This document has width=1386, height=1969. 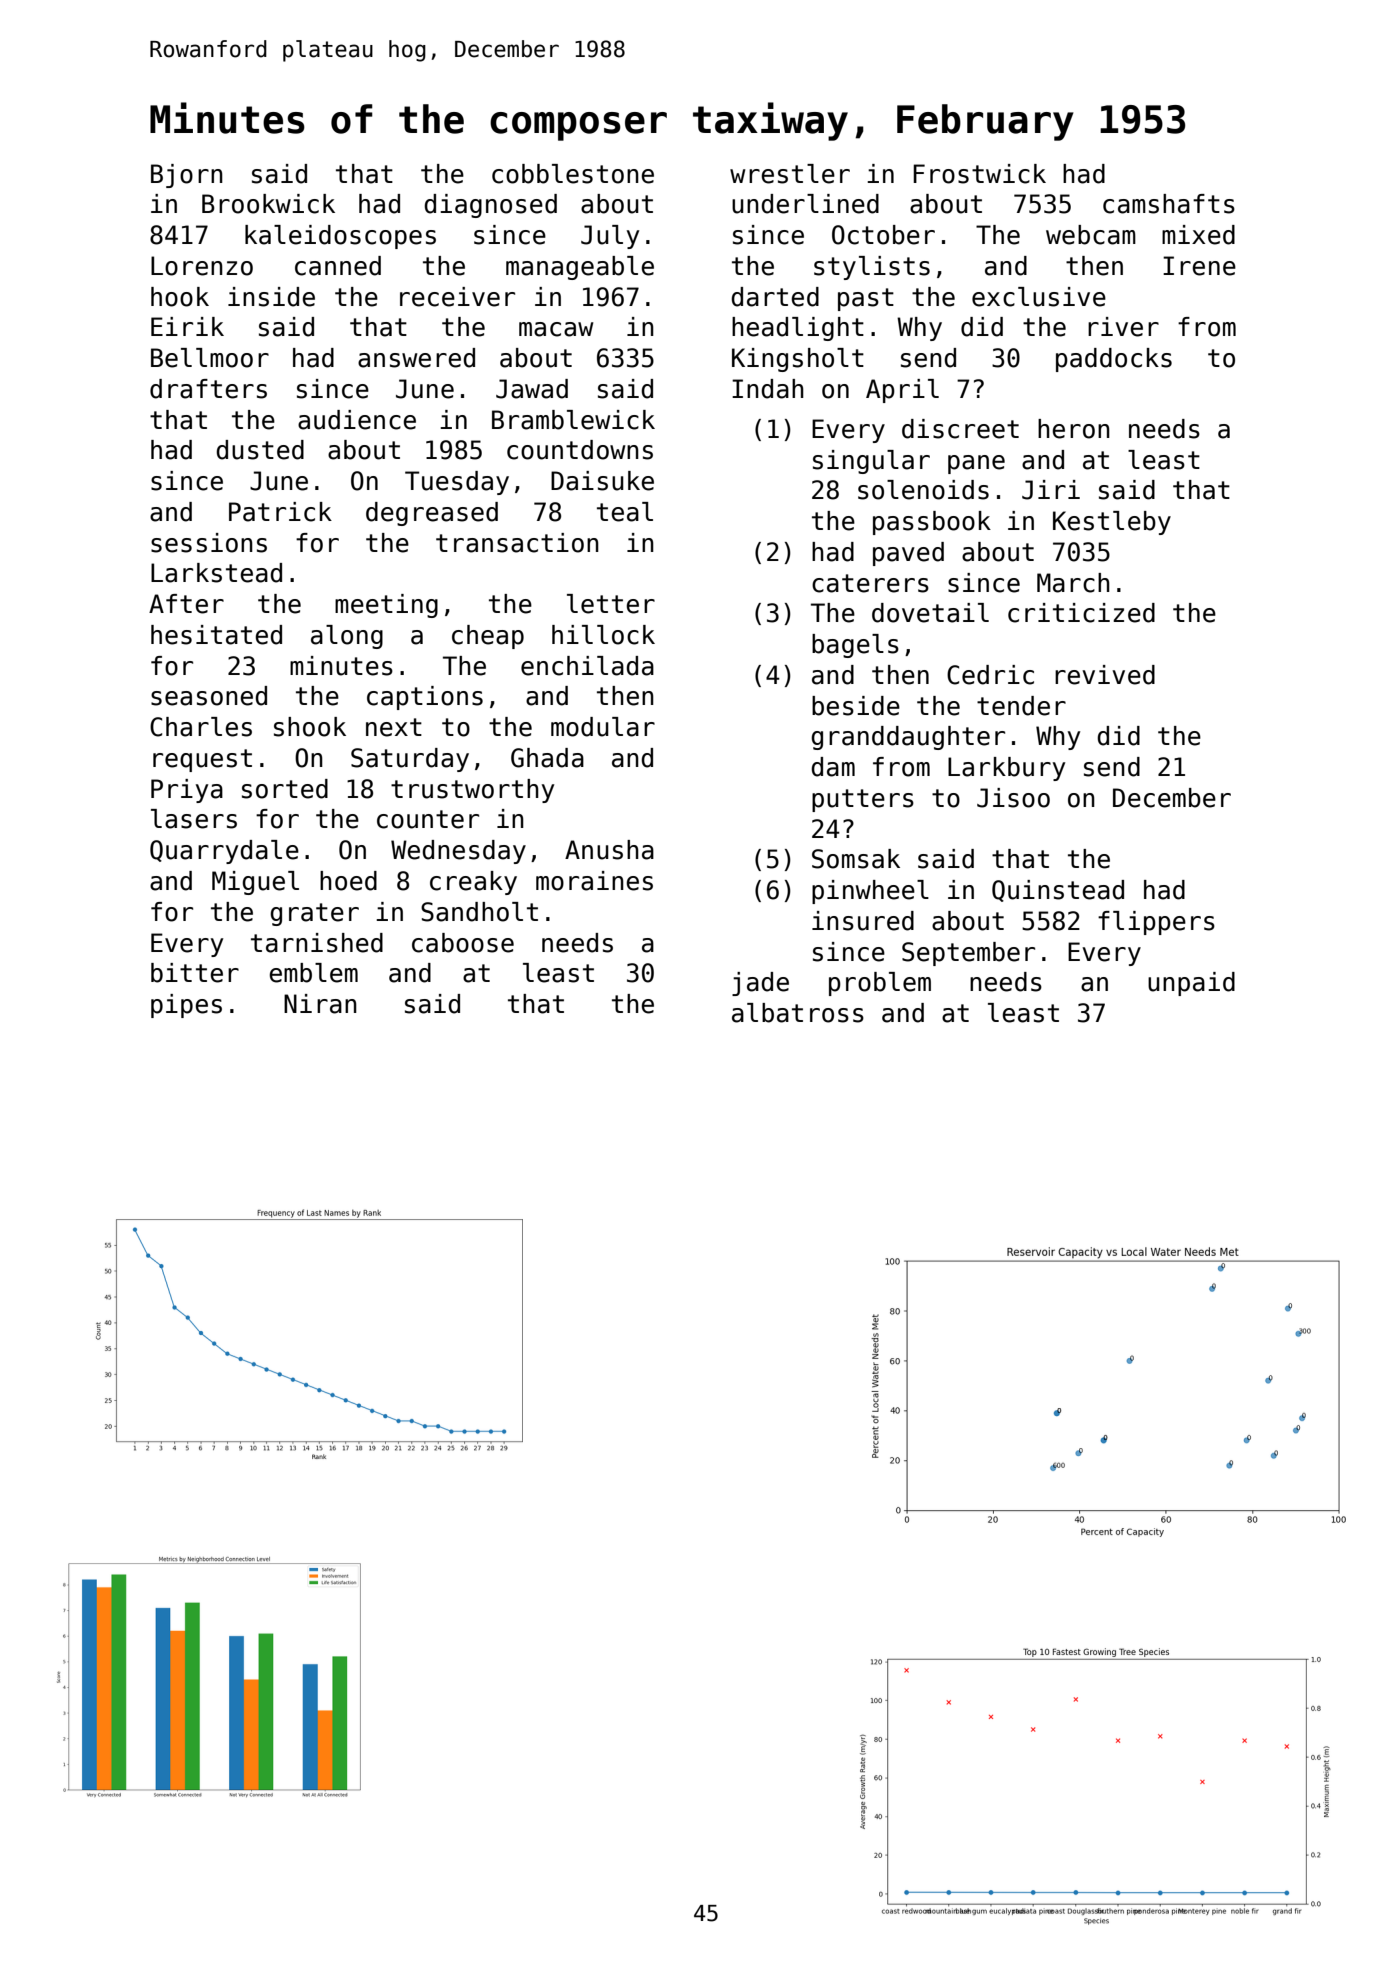 What do you see at coordinates (979, 174) in the document?
I see `Frostwick` at bounding box center [979, 174].
